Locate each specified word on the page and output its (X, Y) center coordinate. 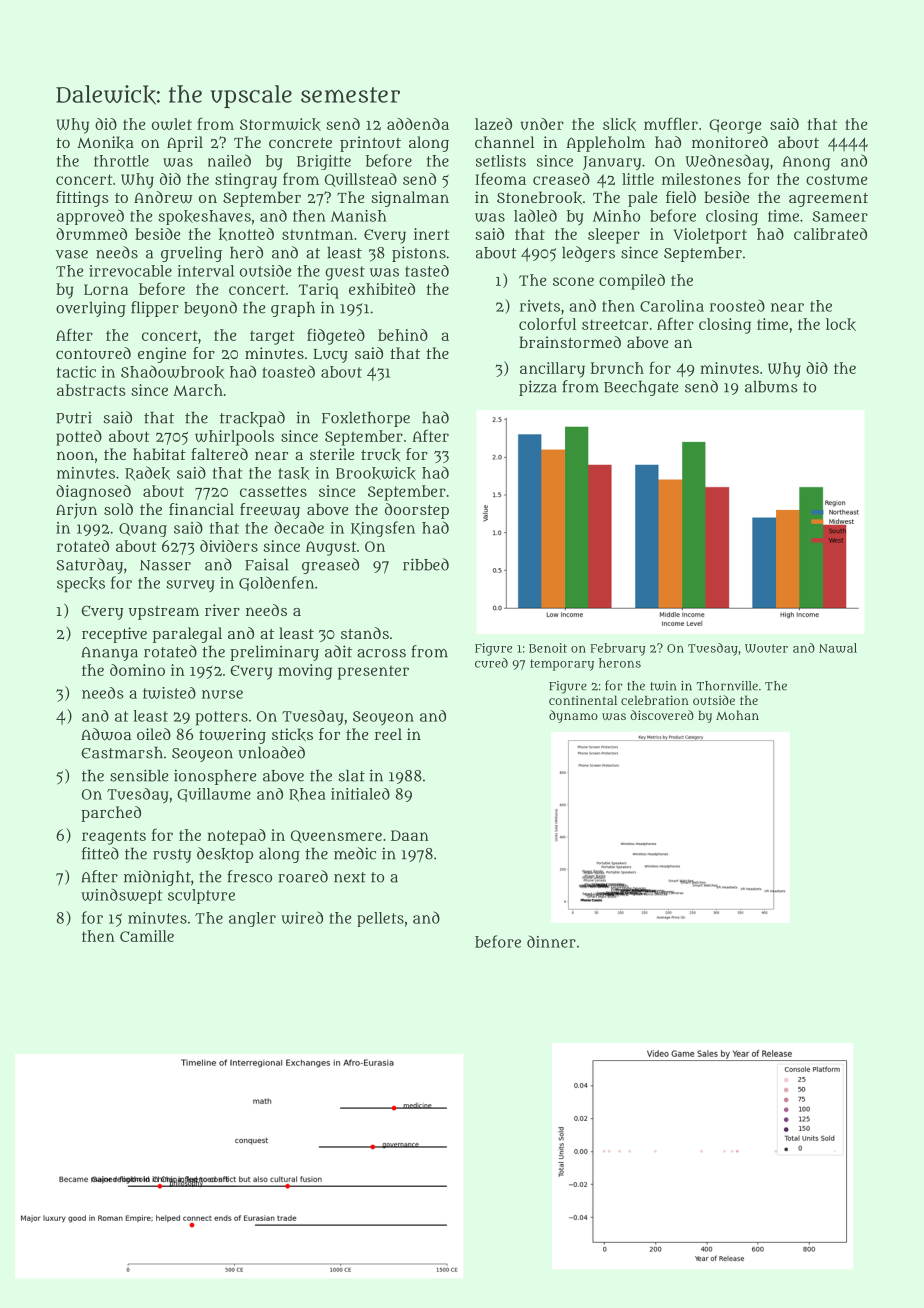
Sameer (840, 216)
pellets (380, 919)
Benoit (548, 648)
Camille (147, 936)
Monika (105, 142)
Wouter (766, 648)
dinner (551, 941)
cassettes (273, 491)
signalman (410, 199)
